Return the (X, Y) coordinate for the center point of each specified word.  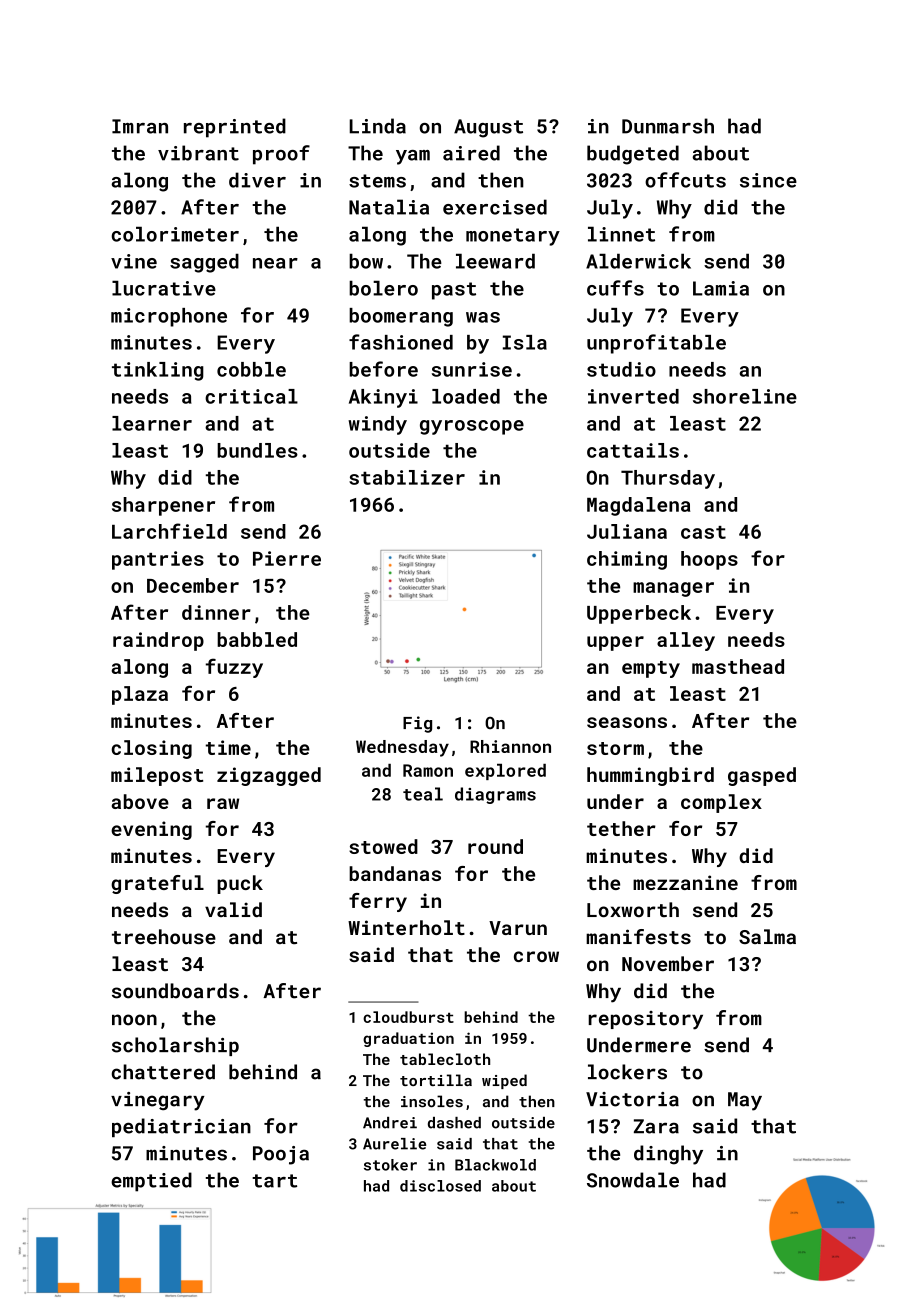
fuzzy (234, 668)
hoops (709, 560)
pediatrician (181, 1127)
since (768, 180)
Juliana (627, 531)
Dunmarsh (668, 126)
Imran (140, 126)
